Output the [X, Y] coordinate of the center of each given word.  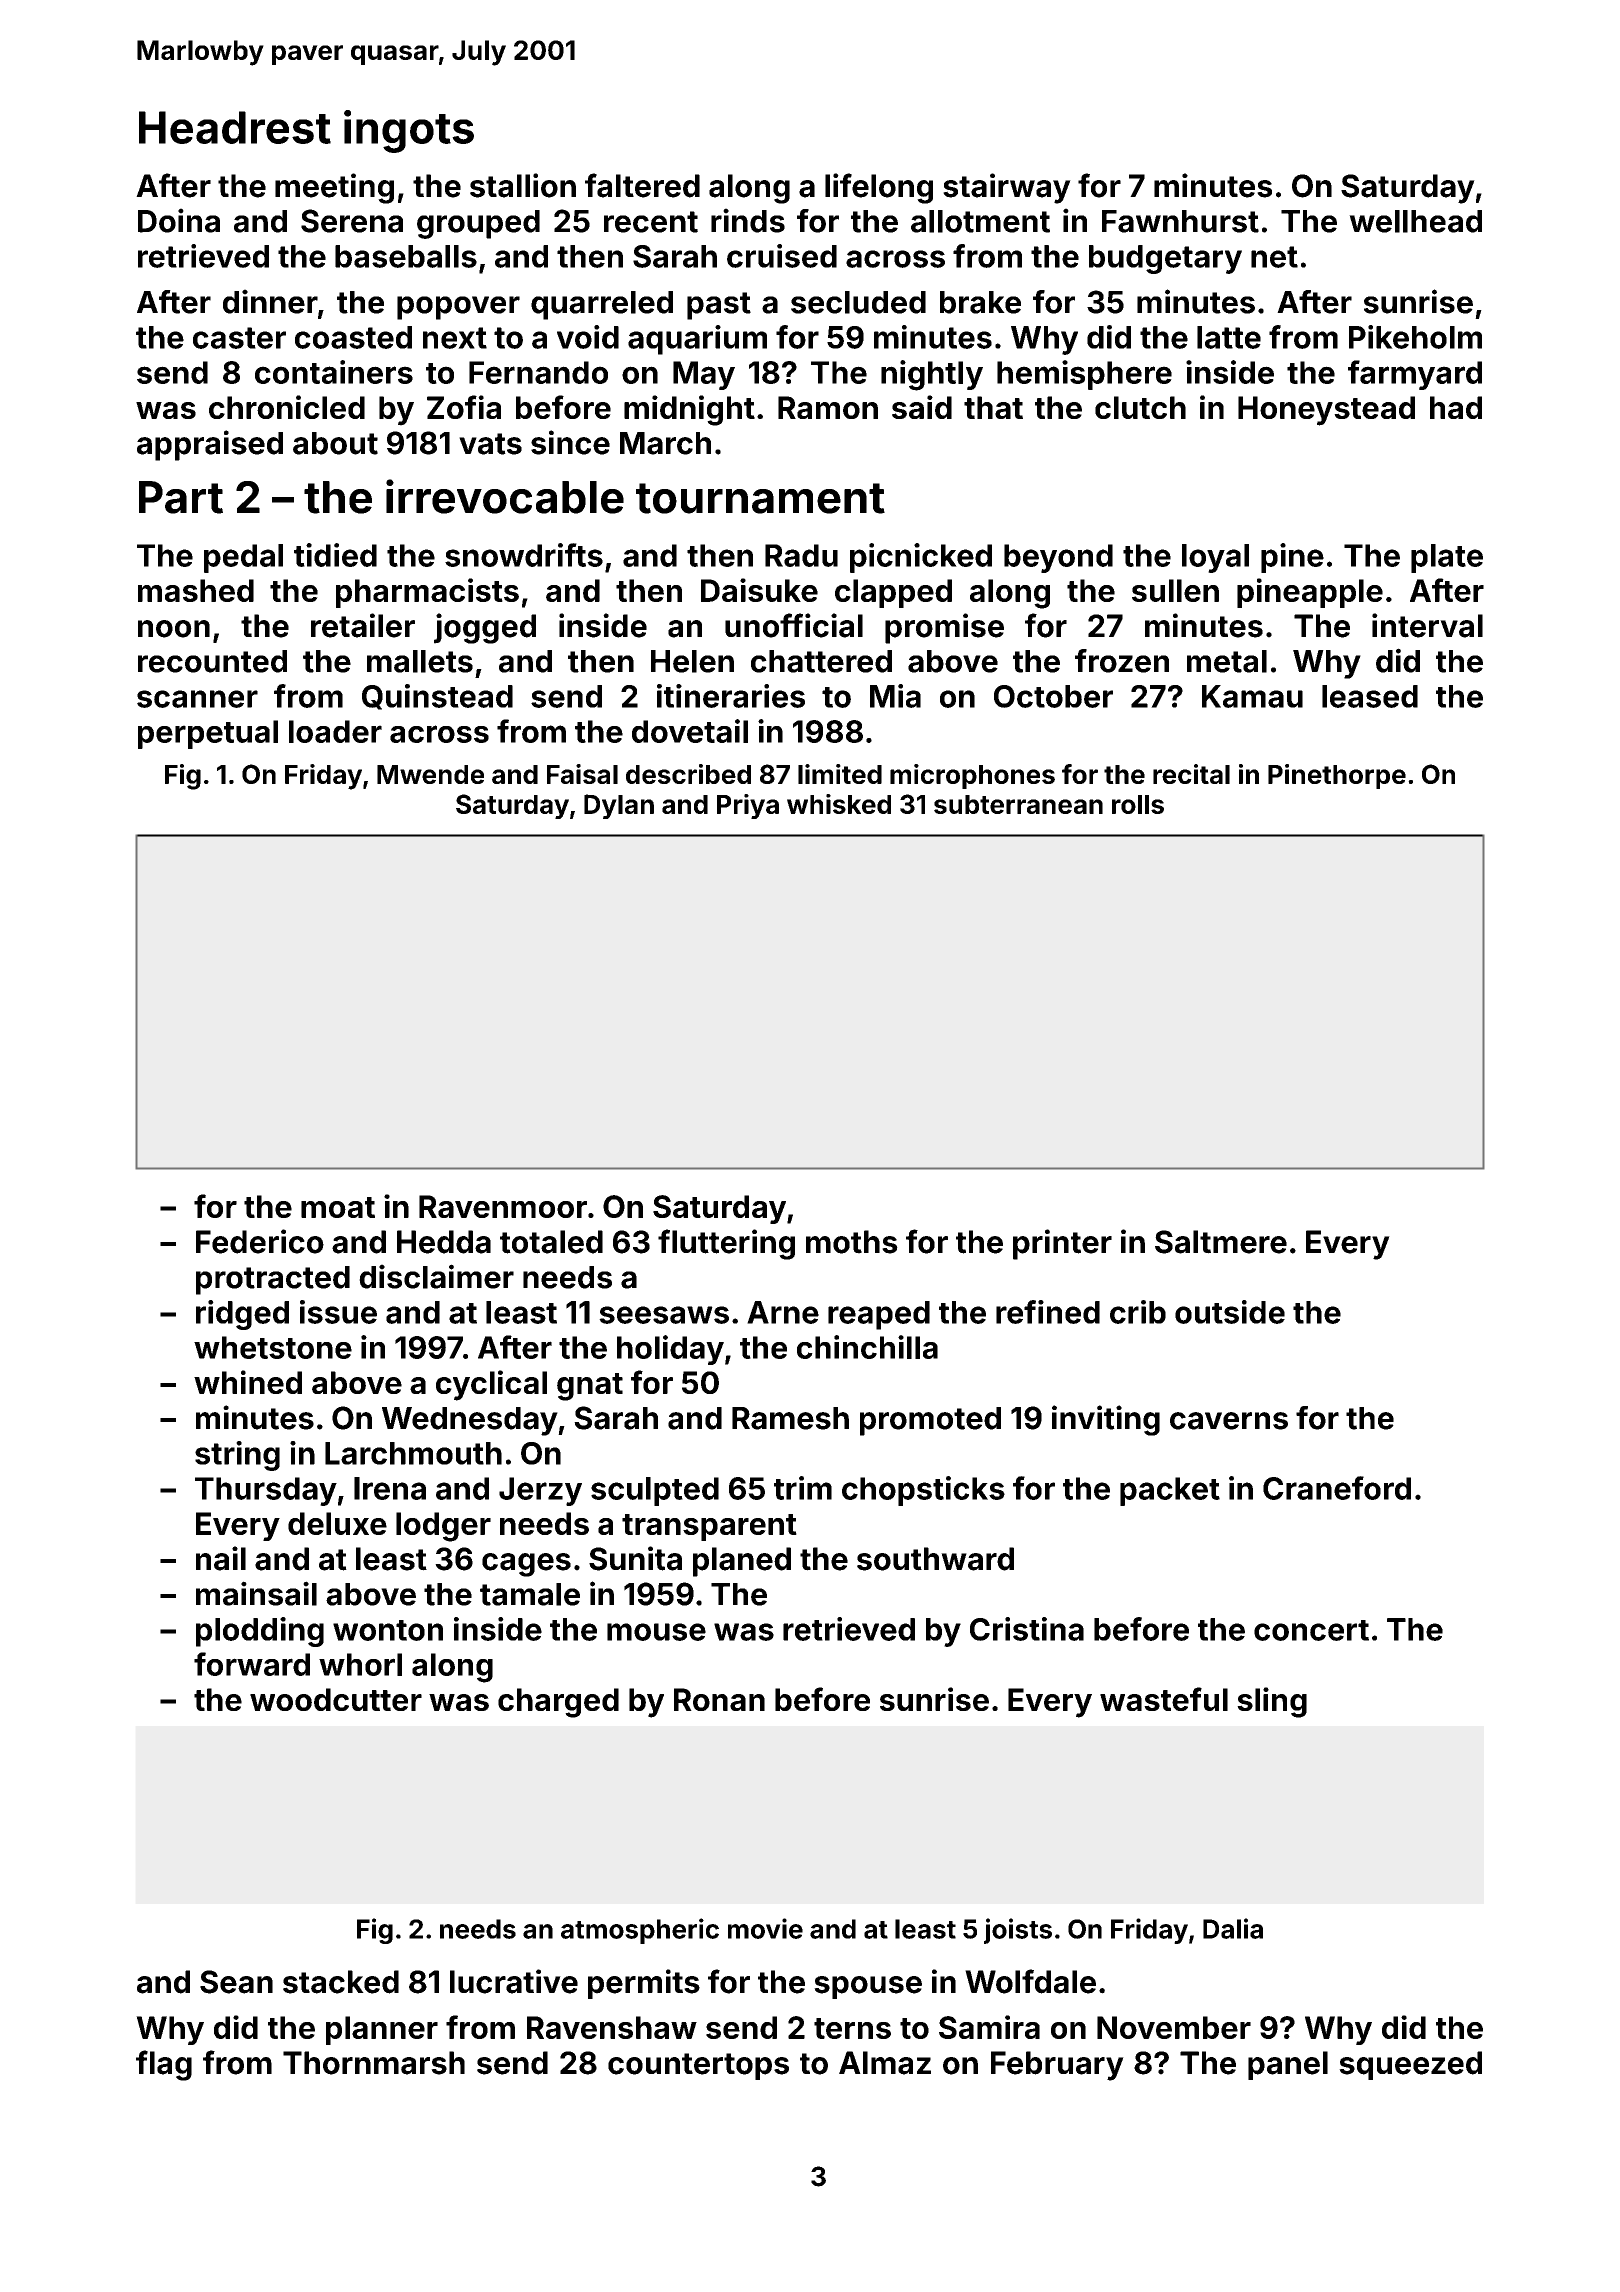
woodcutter [336, 1699]
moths [852, 1242]
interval [1427, 625]
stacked [341, 1982]
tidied [335, 555]
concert [1311, 1630]
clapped [893, 593]
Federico [260, 1241]
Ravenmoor [503, 1206]
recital [1191, 774]
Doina [179, 220]
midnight [689, 410]
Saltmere [1221, 1242]
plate [1447, 558]
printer [1062, 1244]
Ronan [719, 1699]
